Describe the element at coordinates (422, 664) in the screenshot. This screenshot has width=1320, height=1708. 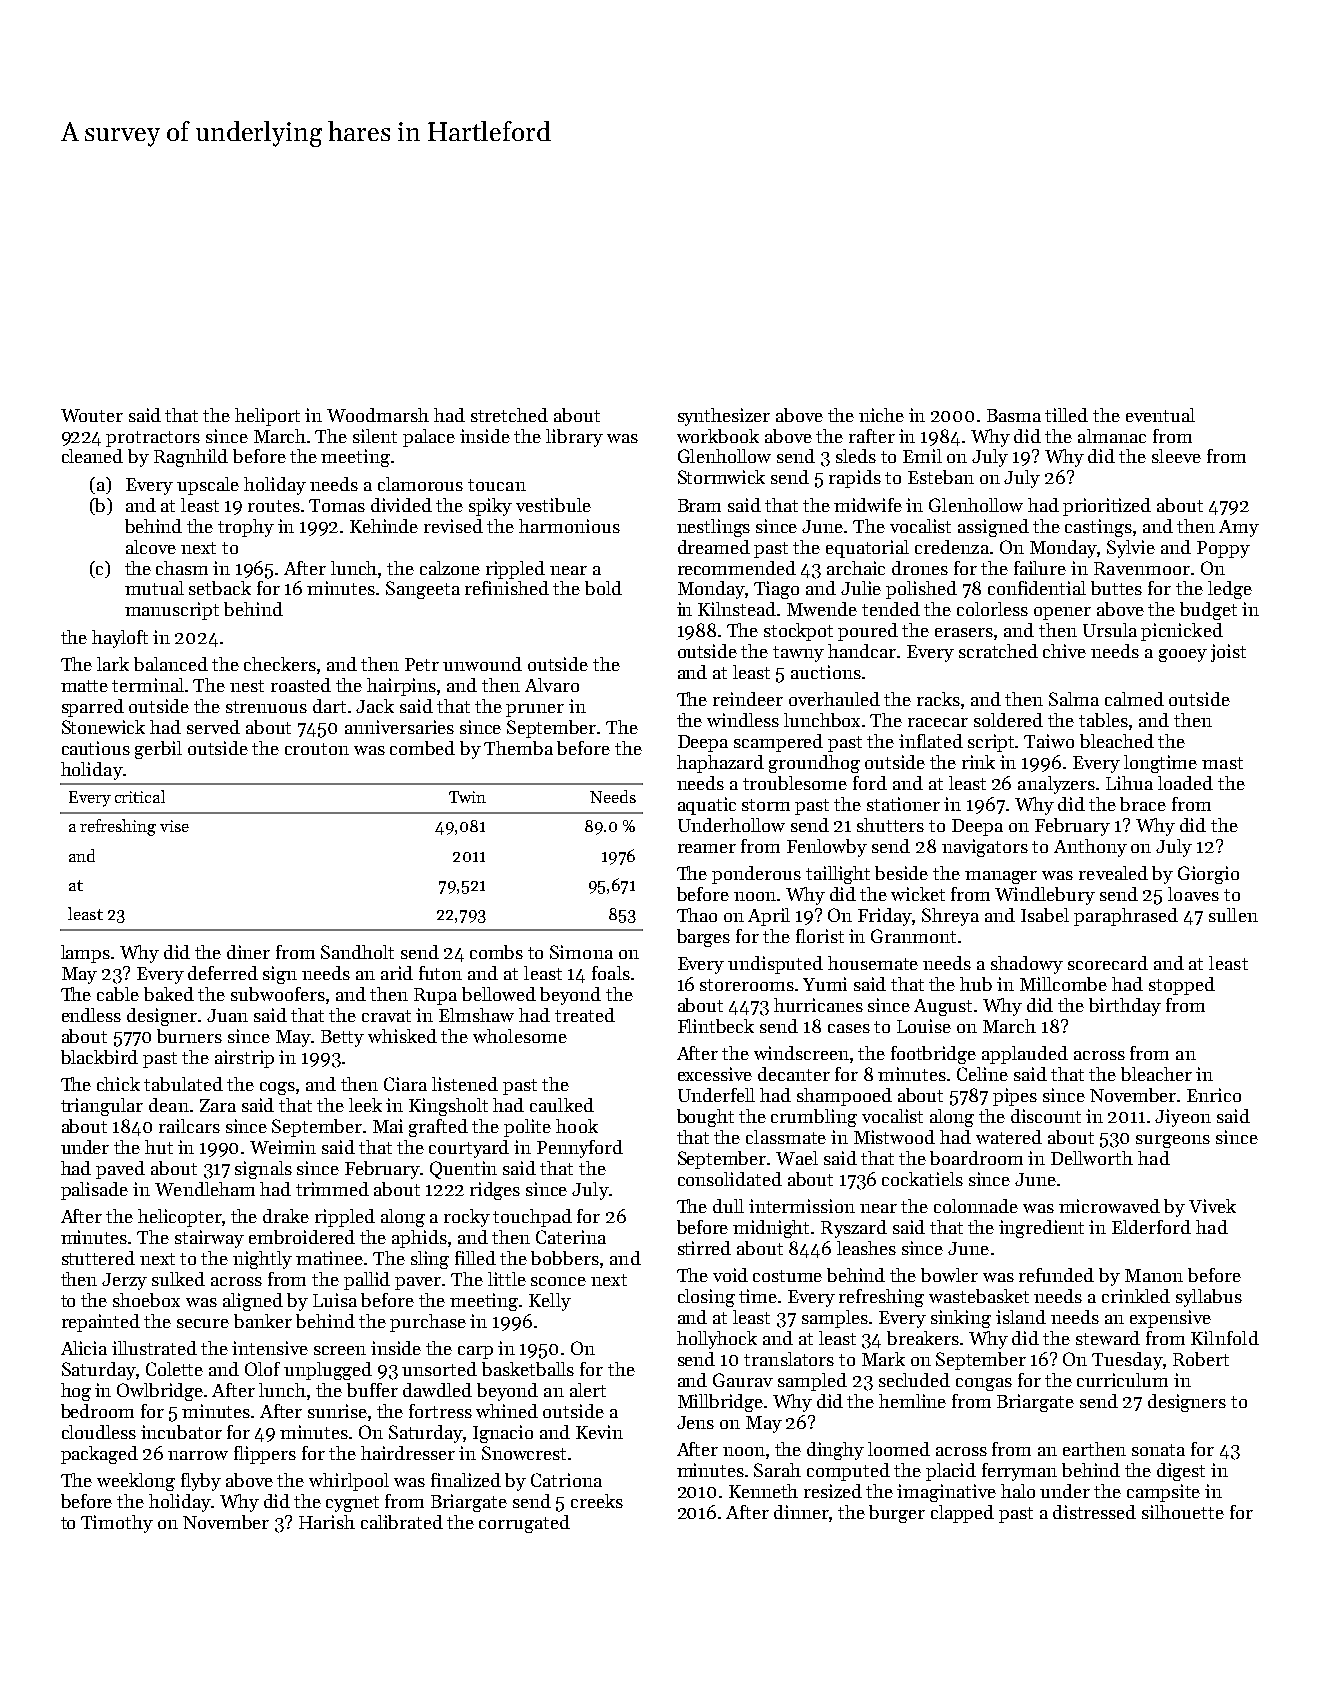
I see `Petr` at that location.
